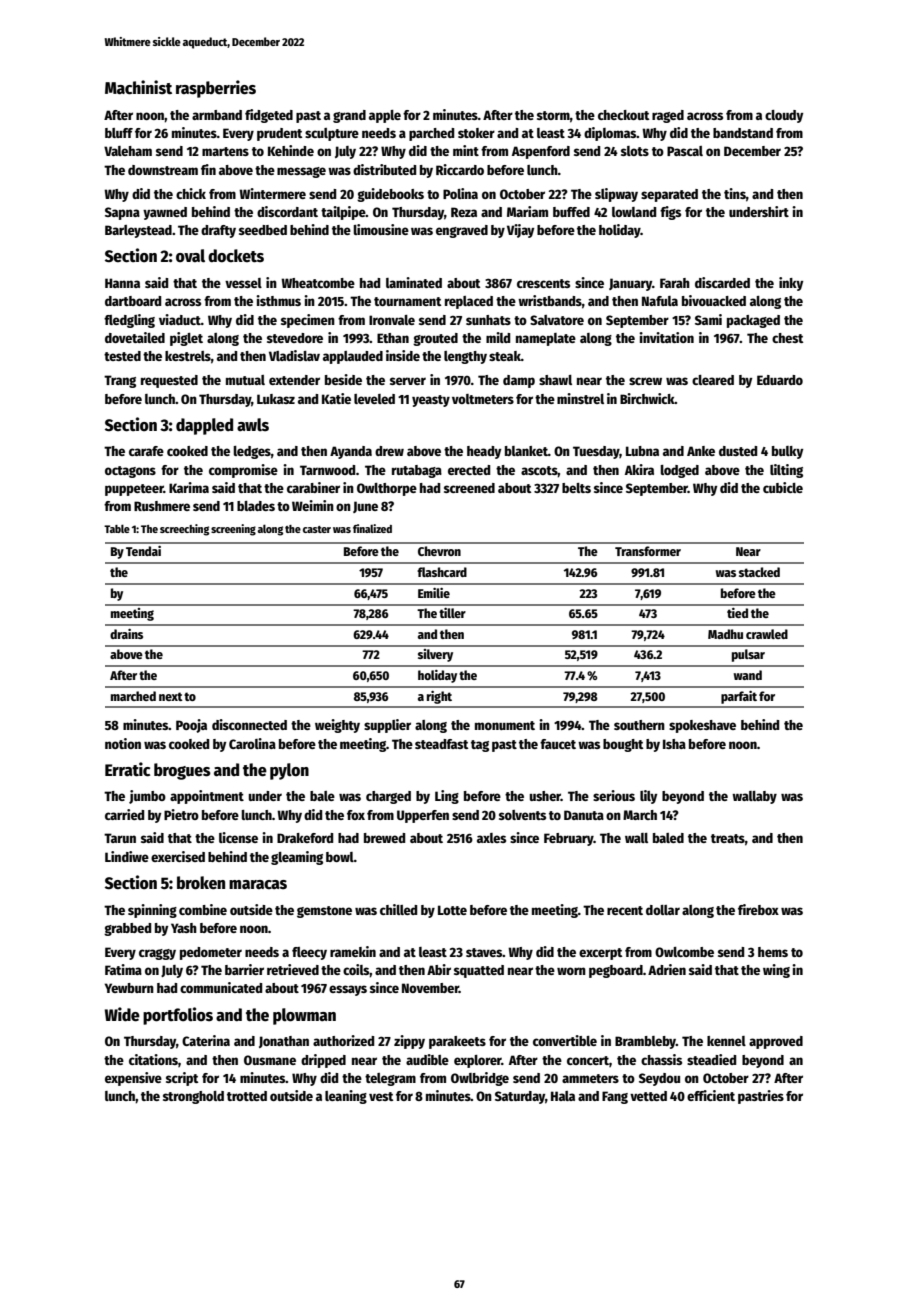 This screenshot has height=1316, width=908. Describe the element at coordinates (584, 815) in the screenshot. I see `Danuta` at that location.
